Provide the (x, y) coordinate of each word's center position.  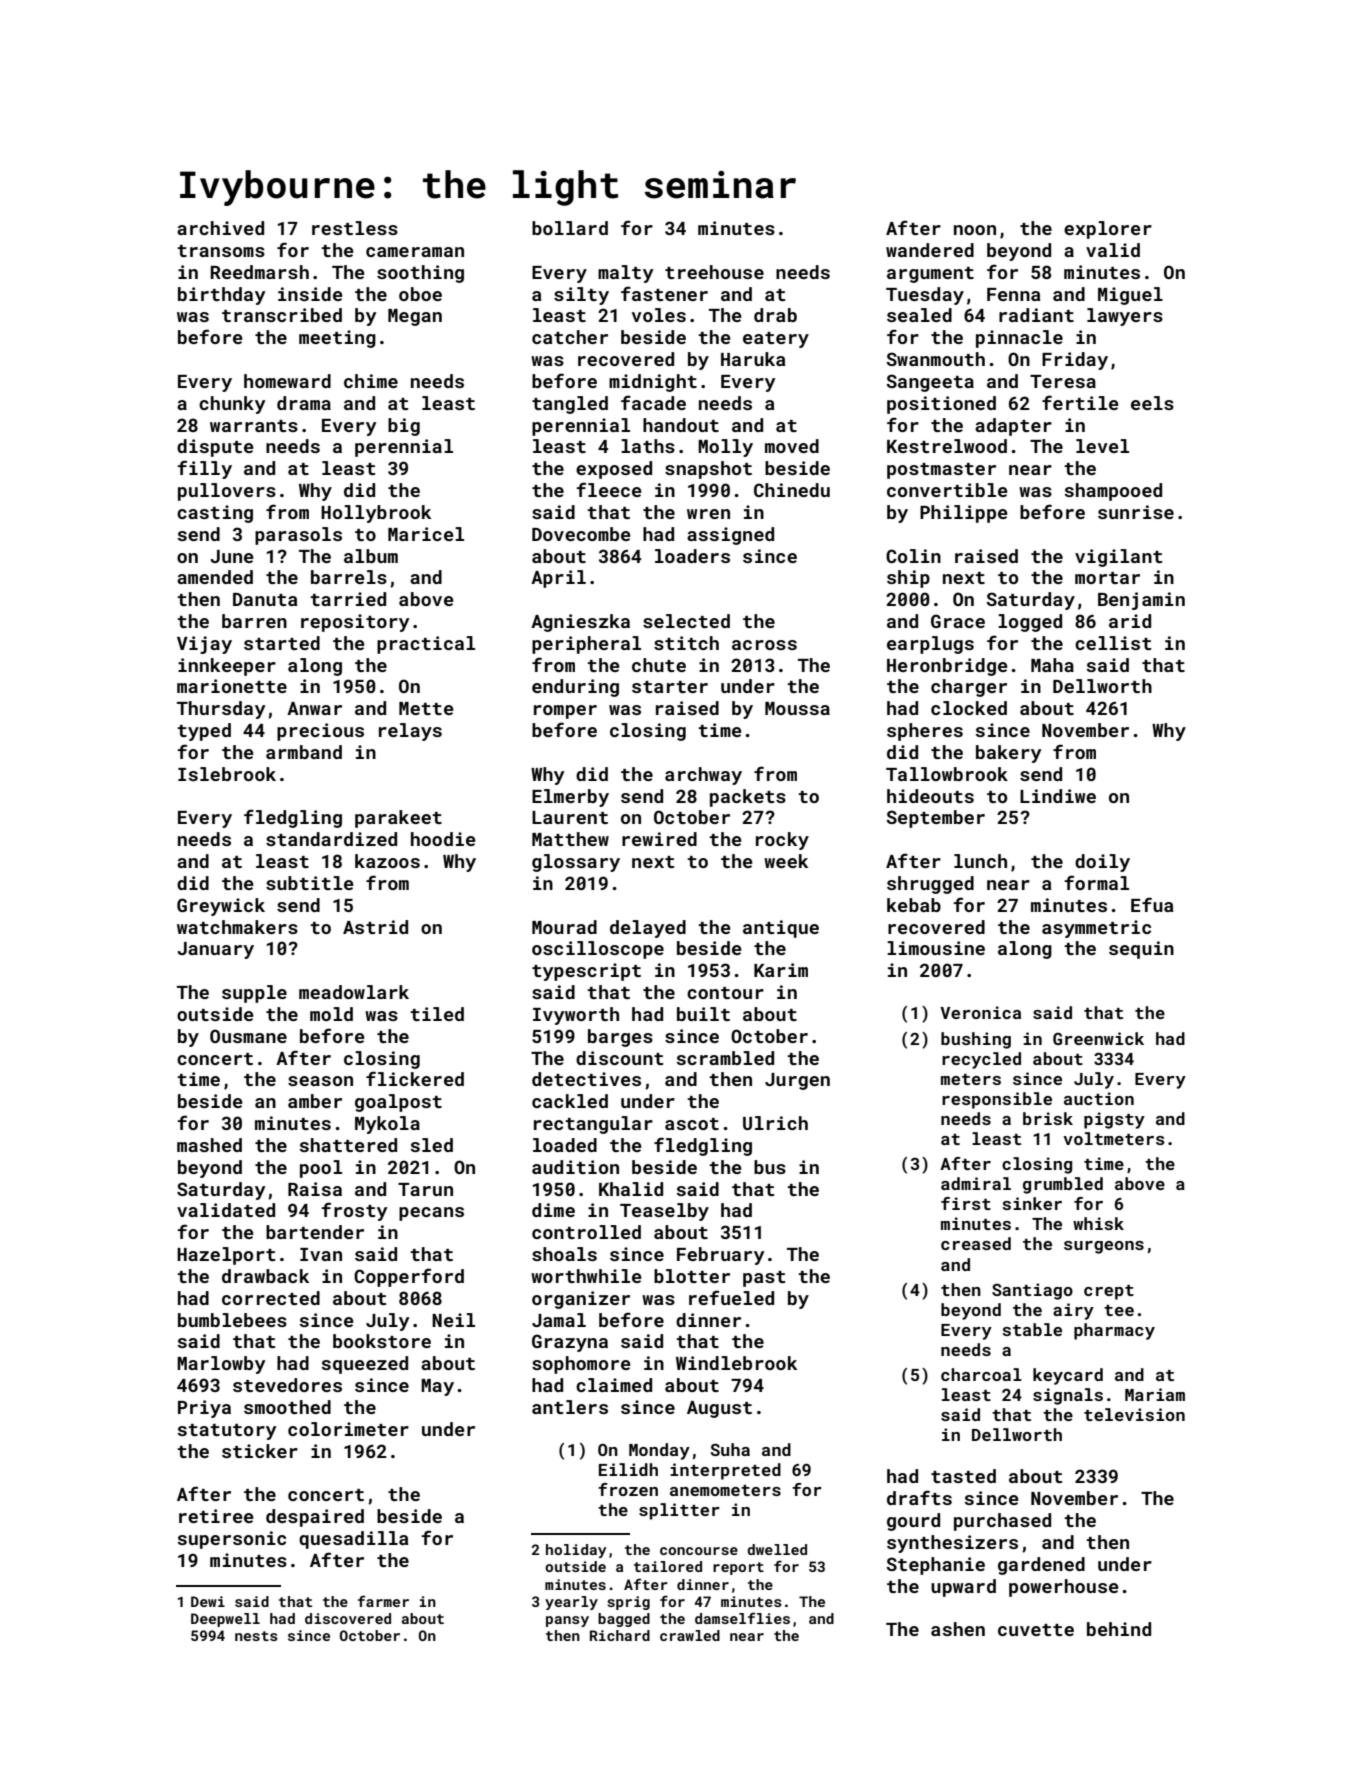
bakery (1009, 754)
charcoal (981, 1374)
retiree (216, 1516)
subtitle (310, 883)
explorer (1108, 230)
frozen (628, 1489)
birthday (222, 296)
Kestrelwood (947, 446)
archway (703, 776)
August (719, 1409)
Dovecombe (581, 534)
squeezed (365, 1365)
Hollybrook (376, 514)
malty (626, 274)
